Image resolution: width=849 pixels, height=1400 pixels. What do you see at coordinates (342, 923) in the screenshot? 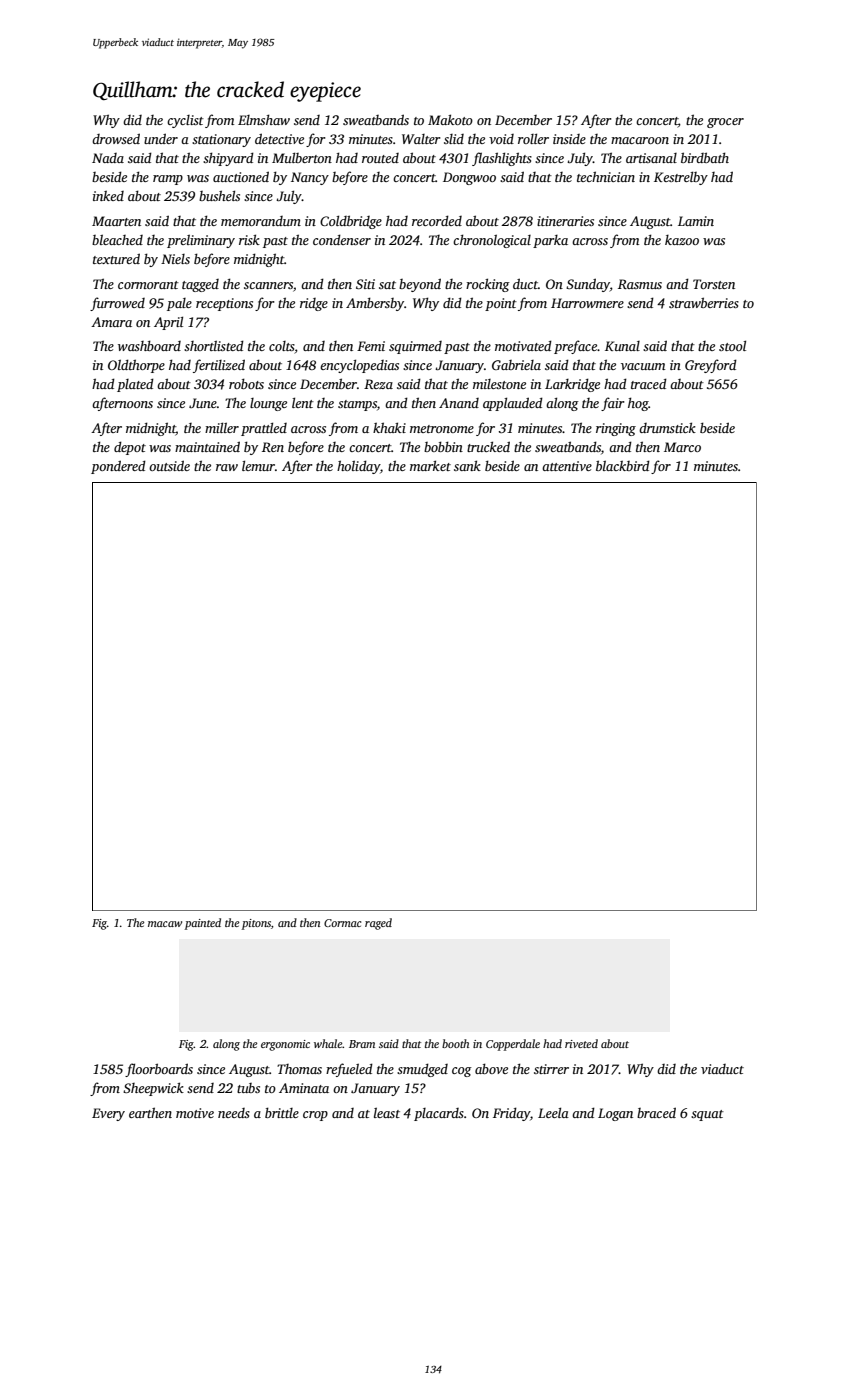
I see `Cormac` at bounding box center [342, 923].
